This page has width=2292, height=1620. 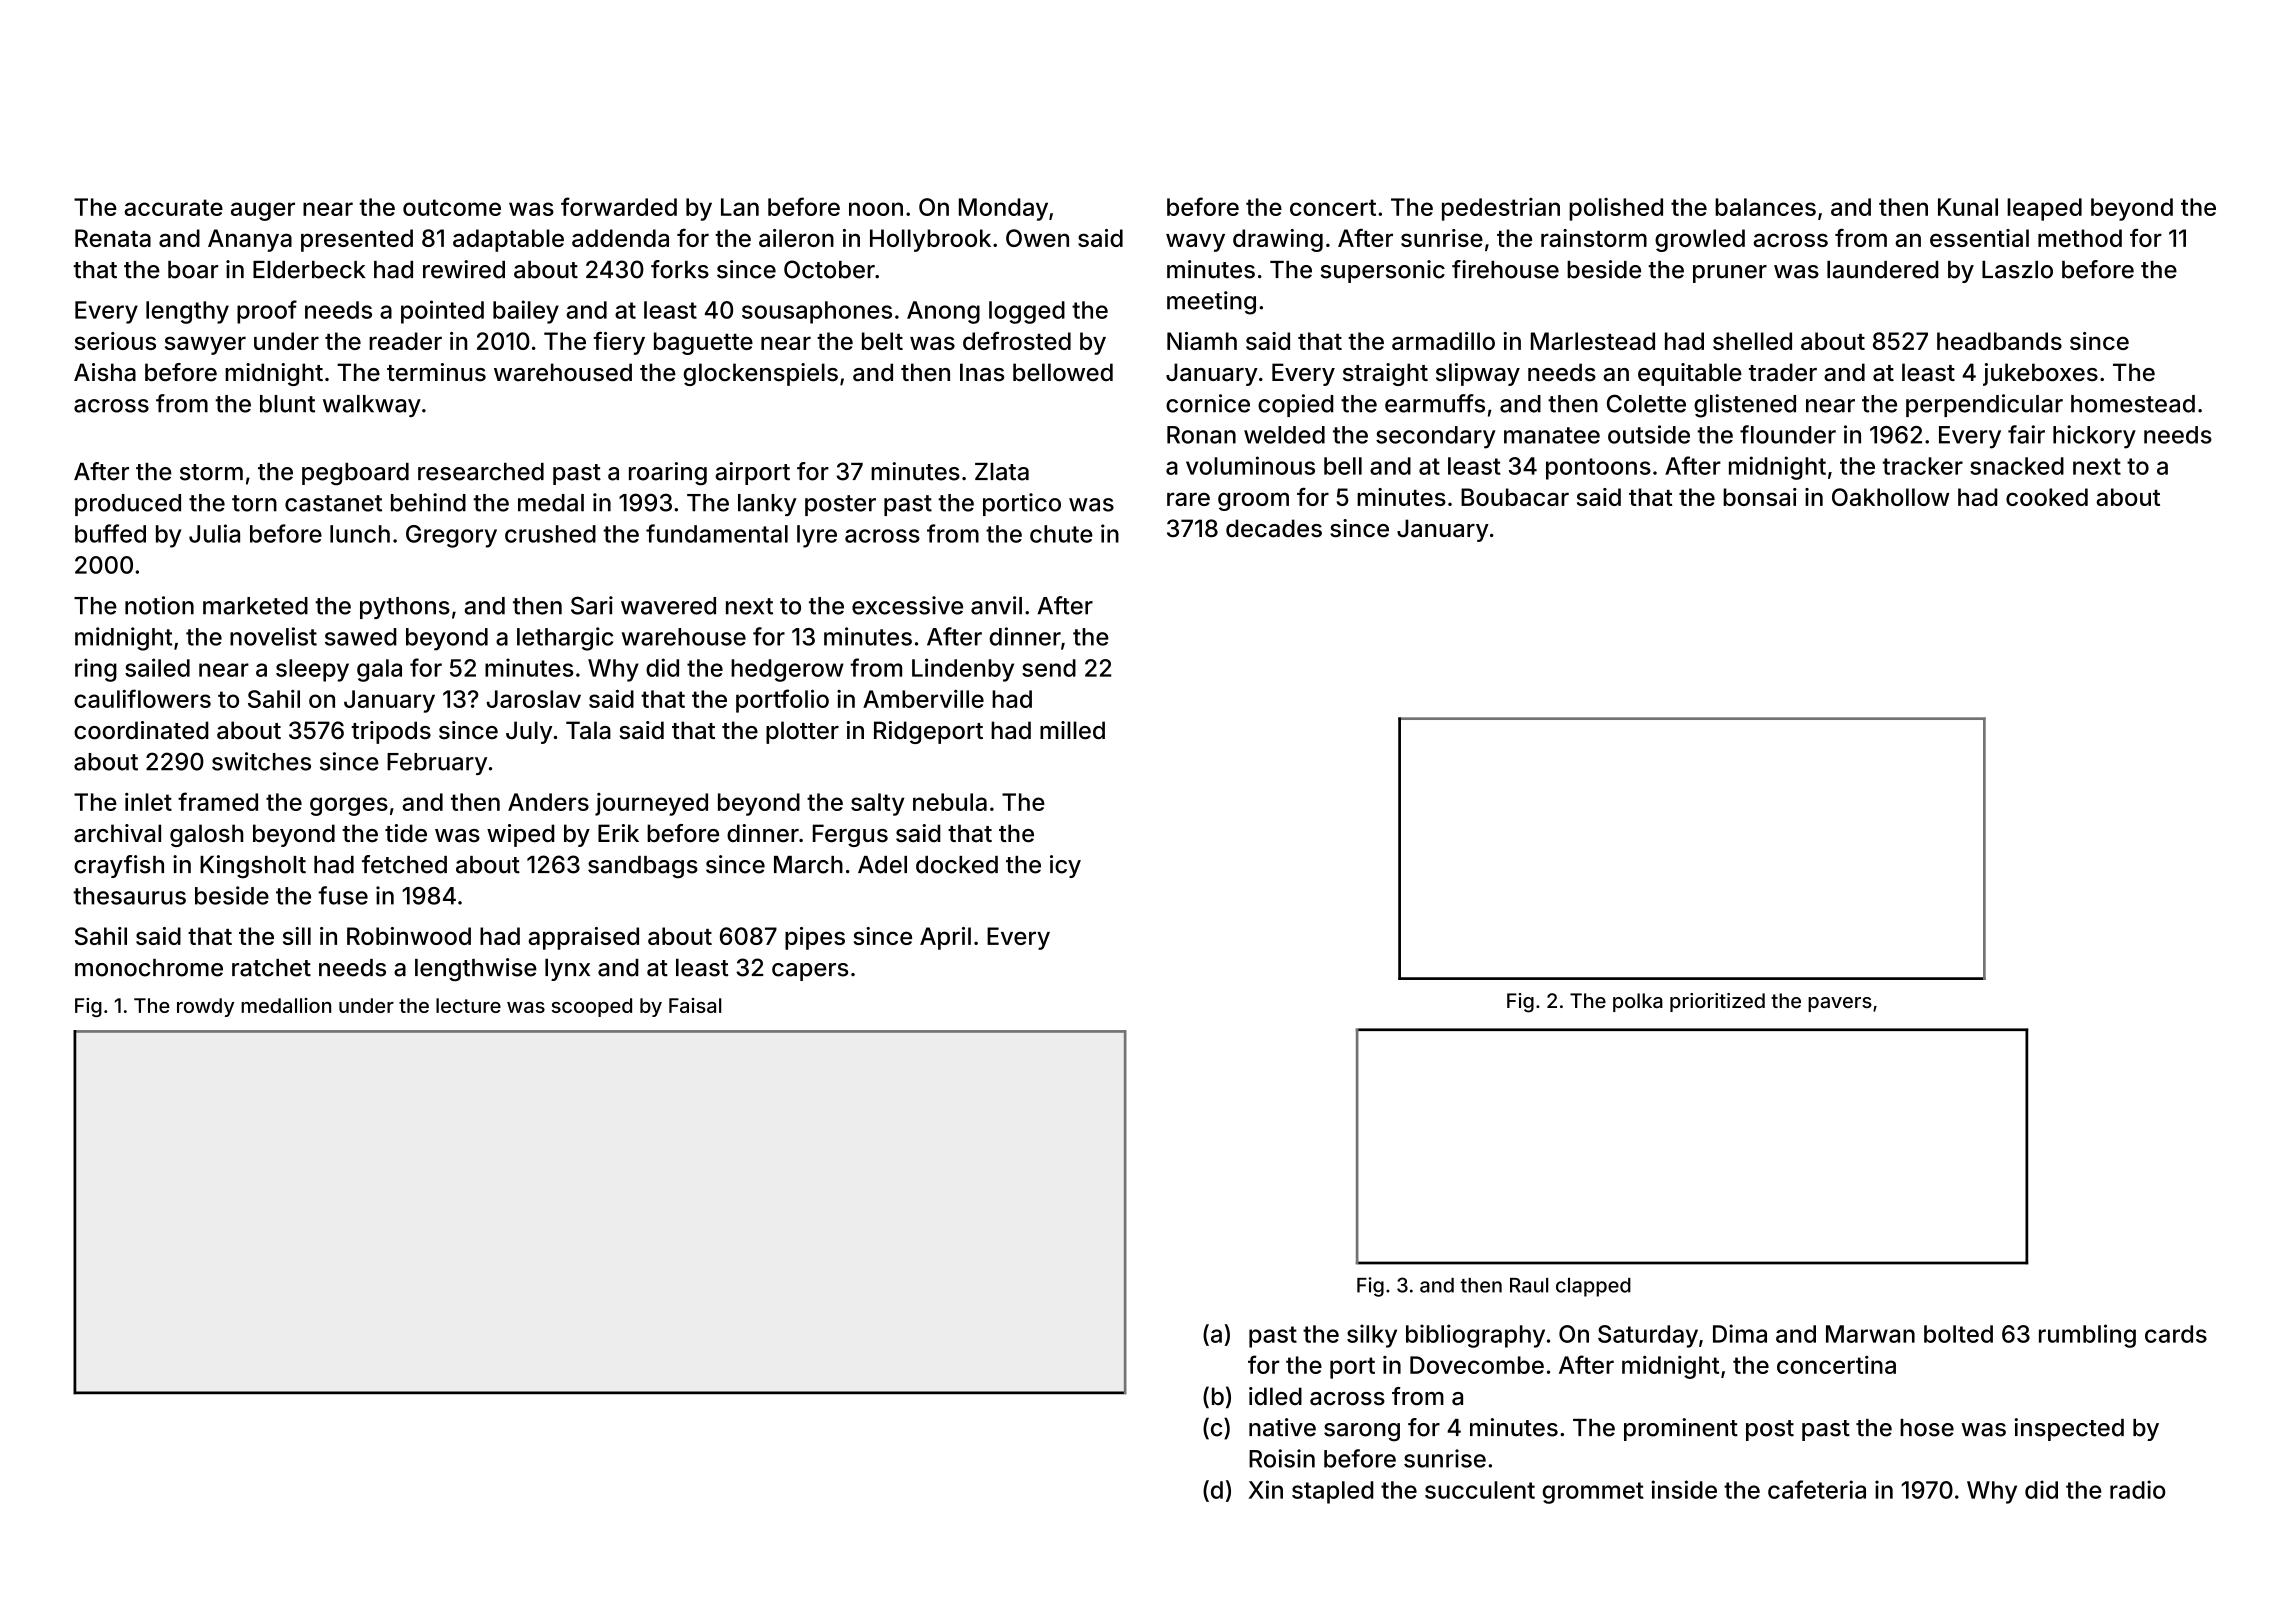 What do you see at coordinates (404, 864) in the page?
I see `fetched` at bounding box center [404, 864].
